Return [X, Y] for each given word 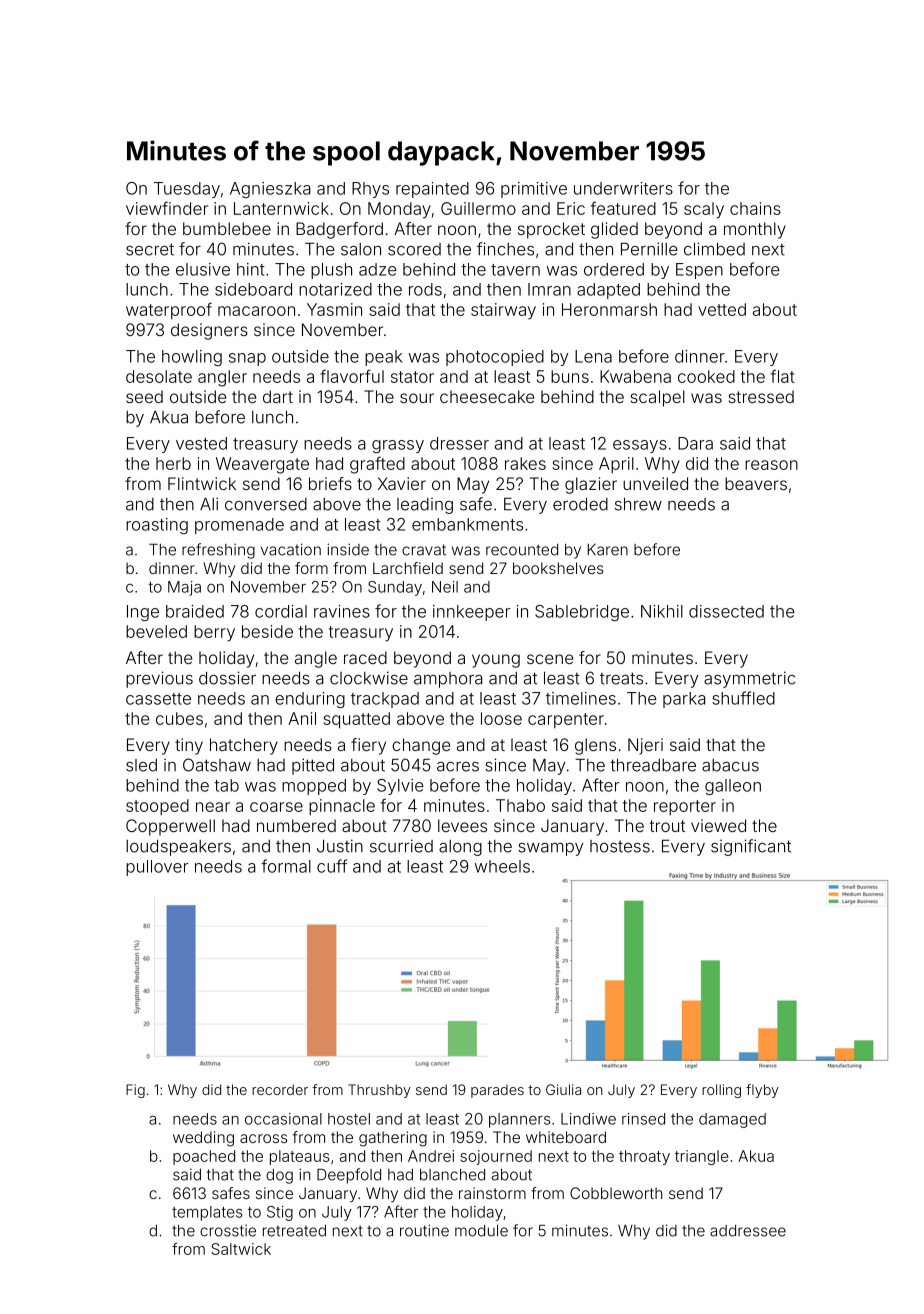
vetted [722, 309]
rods [425, 289]
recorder [280, 1089]
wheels [502, 866]
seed [144, 396]
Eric [571, 208]
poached [204, 1157]
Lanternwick [281, 208]
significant [751, 847]
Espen [699, 271]
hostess [620, 846]
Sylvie [400, 787]
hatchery [244, 746]
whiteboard [566, 1137]
